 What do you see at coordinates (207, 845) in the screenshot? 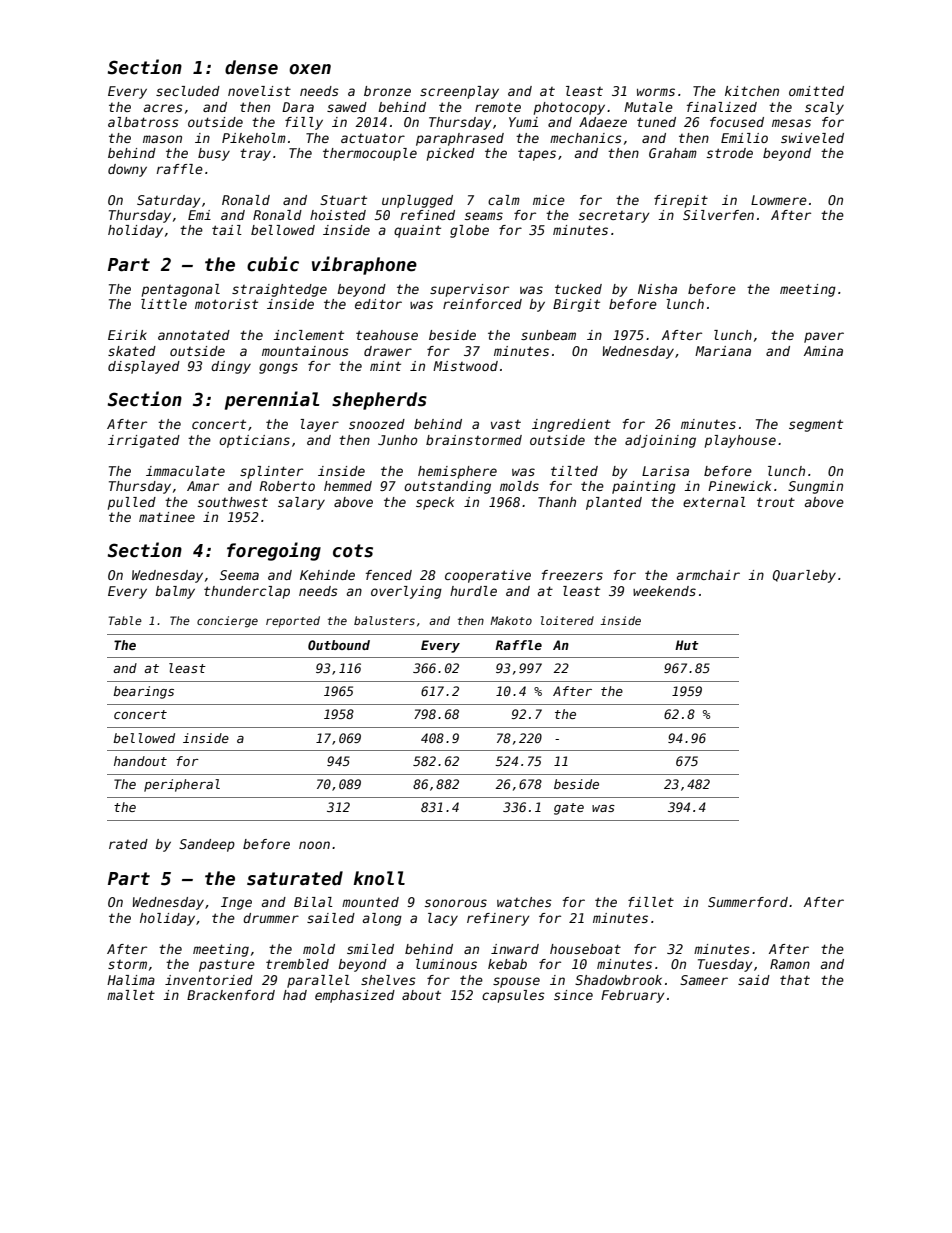
I see `Sandeep` at bounding box center [207, 845].
